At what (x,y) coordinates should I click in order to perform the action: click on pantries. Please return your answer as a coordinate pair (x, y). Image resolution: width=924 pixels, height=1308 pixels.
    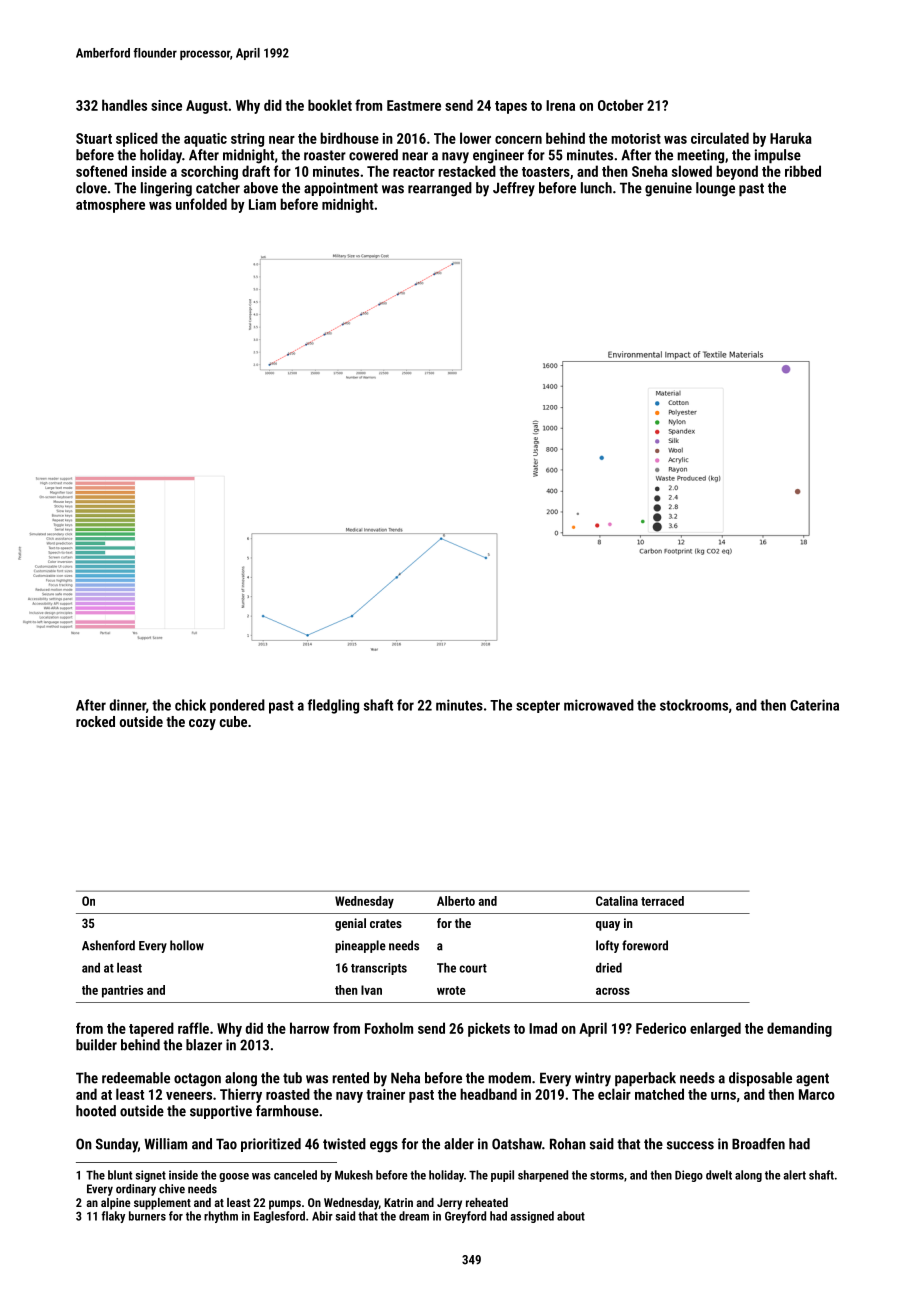
    Looking at the image, I should click on (122, 991).
